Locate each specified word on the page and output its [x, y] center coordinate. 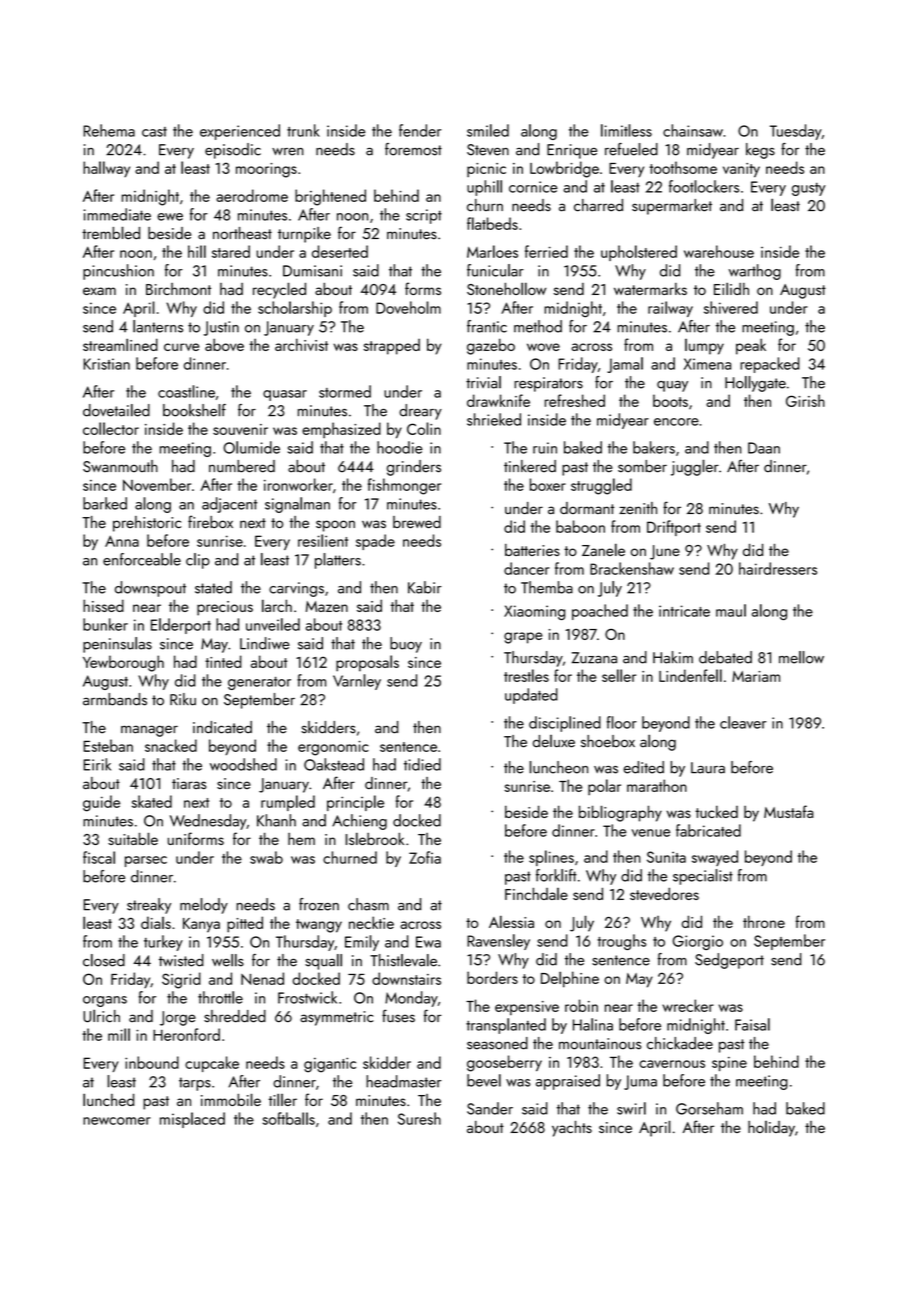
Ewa [428, 942]
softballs [289, 1118]
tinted [223, 661]
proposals [367, 663]
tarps [195, 1084]
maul [731, 610]
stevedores [664, 894]
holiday [771, 1129]
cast [154, 132]
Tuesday [796, 132]
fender [420, 130]
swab [266, 857]
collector [111, 428]
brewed [417, 522]
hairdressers [778, 568]
